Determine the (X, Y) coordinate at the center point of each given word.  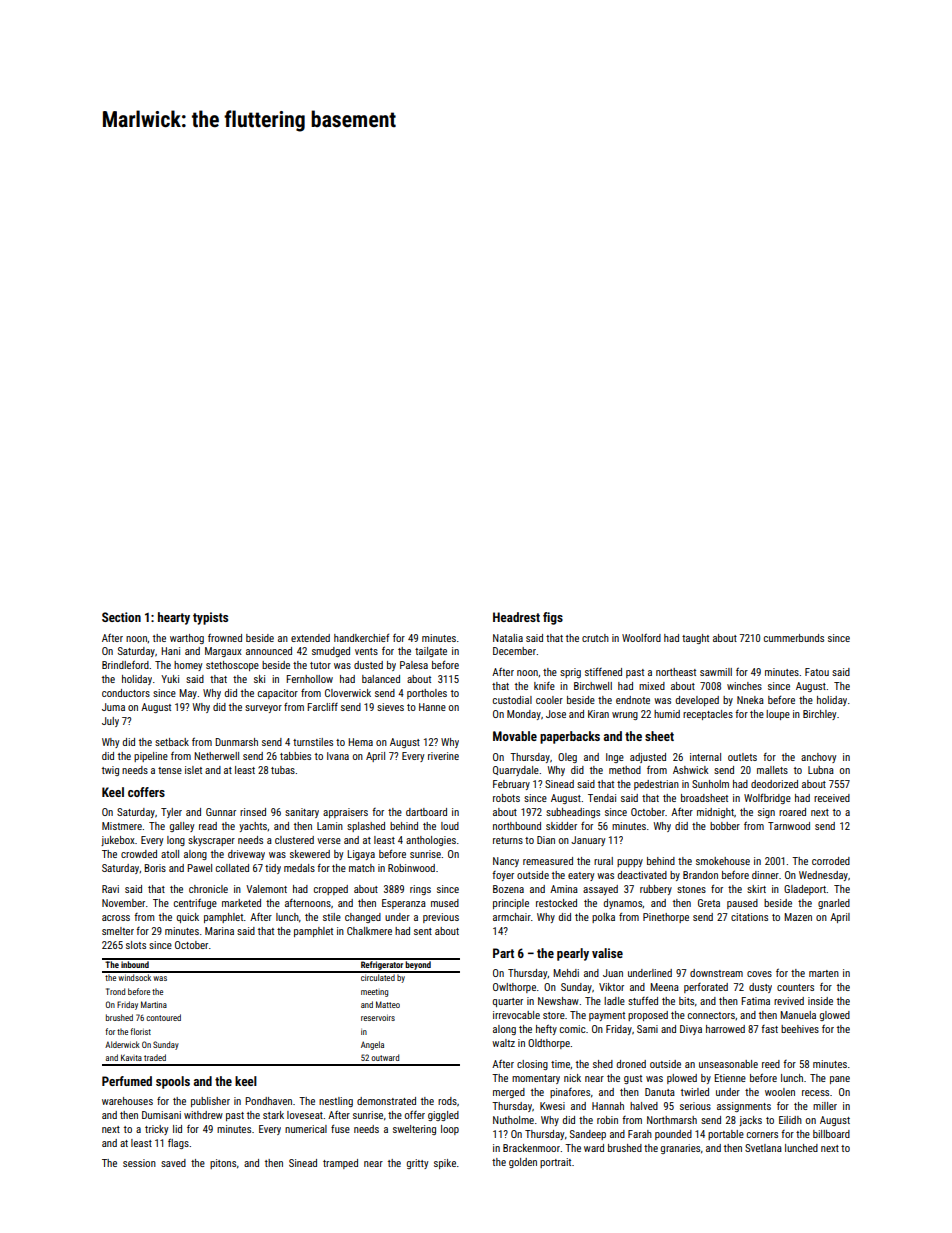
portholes (427, 694)
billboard (831, 1134)
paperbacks (570, 737)
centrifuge (195, 903)
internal (705, 757)
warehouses (127, 1101)
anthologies (431, 841)
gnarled (834, 904)
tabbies (295, 756)
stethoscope (232, 666)
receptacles (708, 715)
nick (572, 1078)
